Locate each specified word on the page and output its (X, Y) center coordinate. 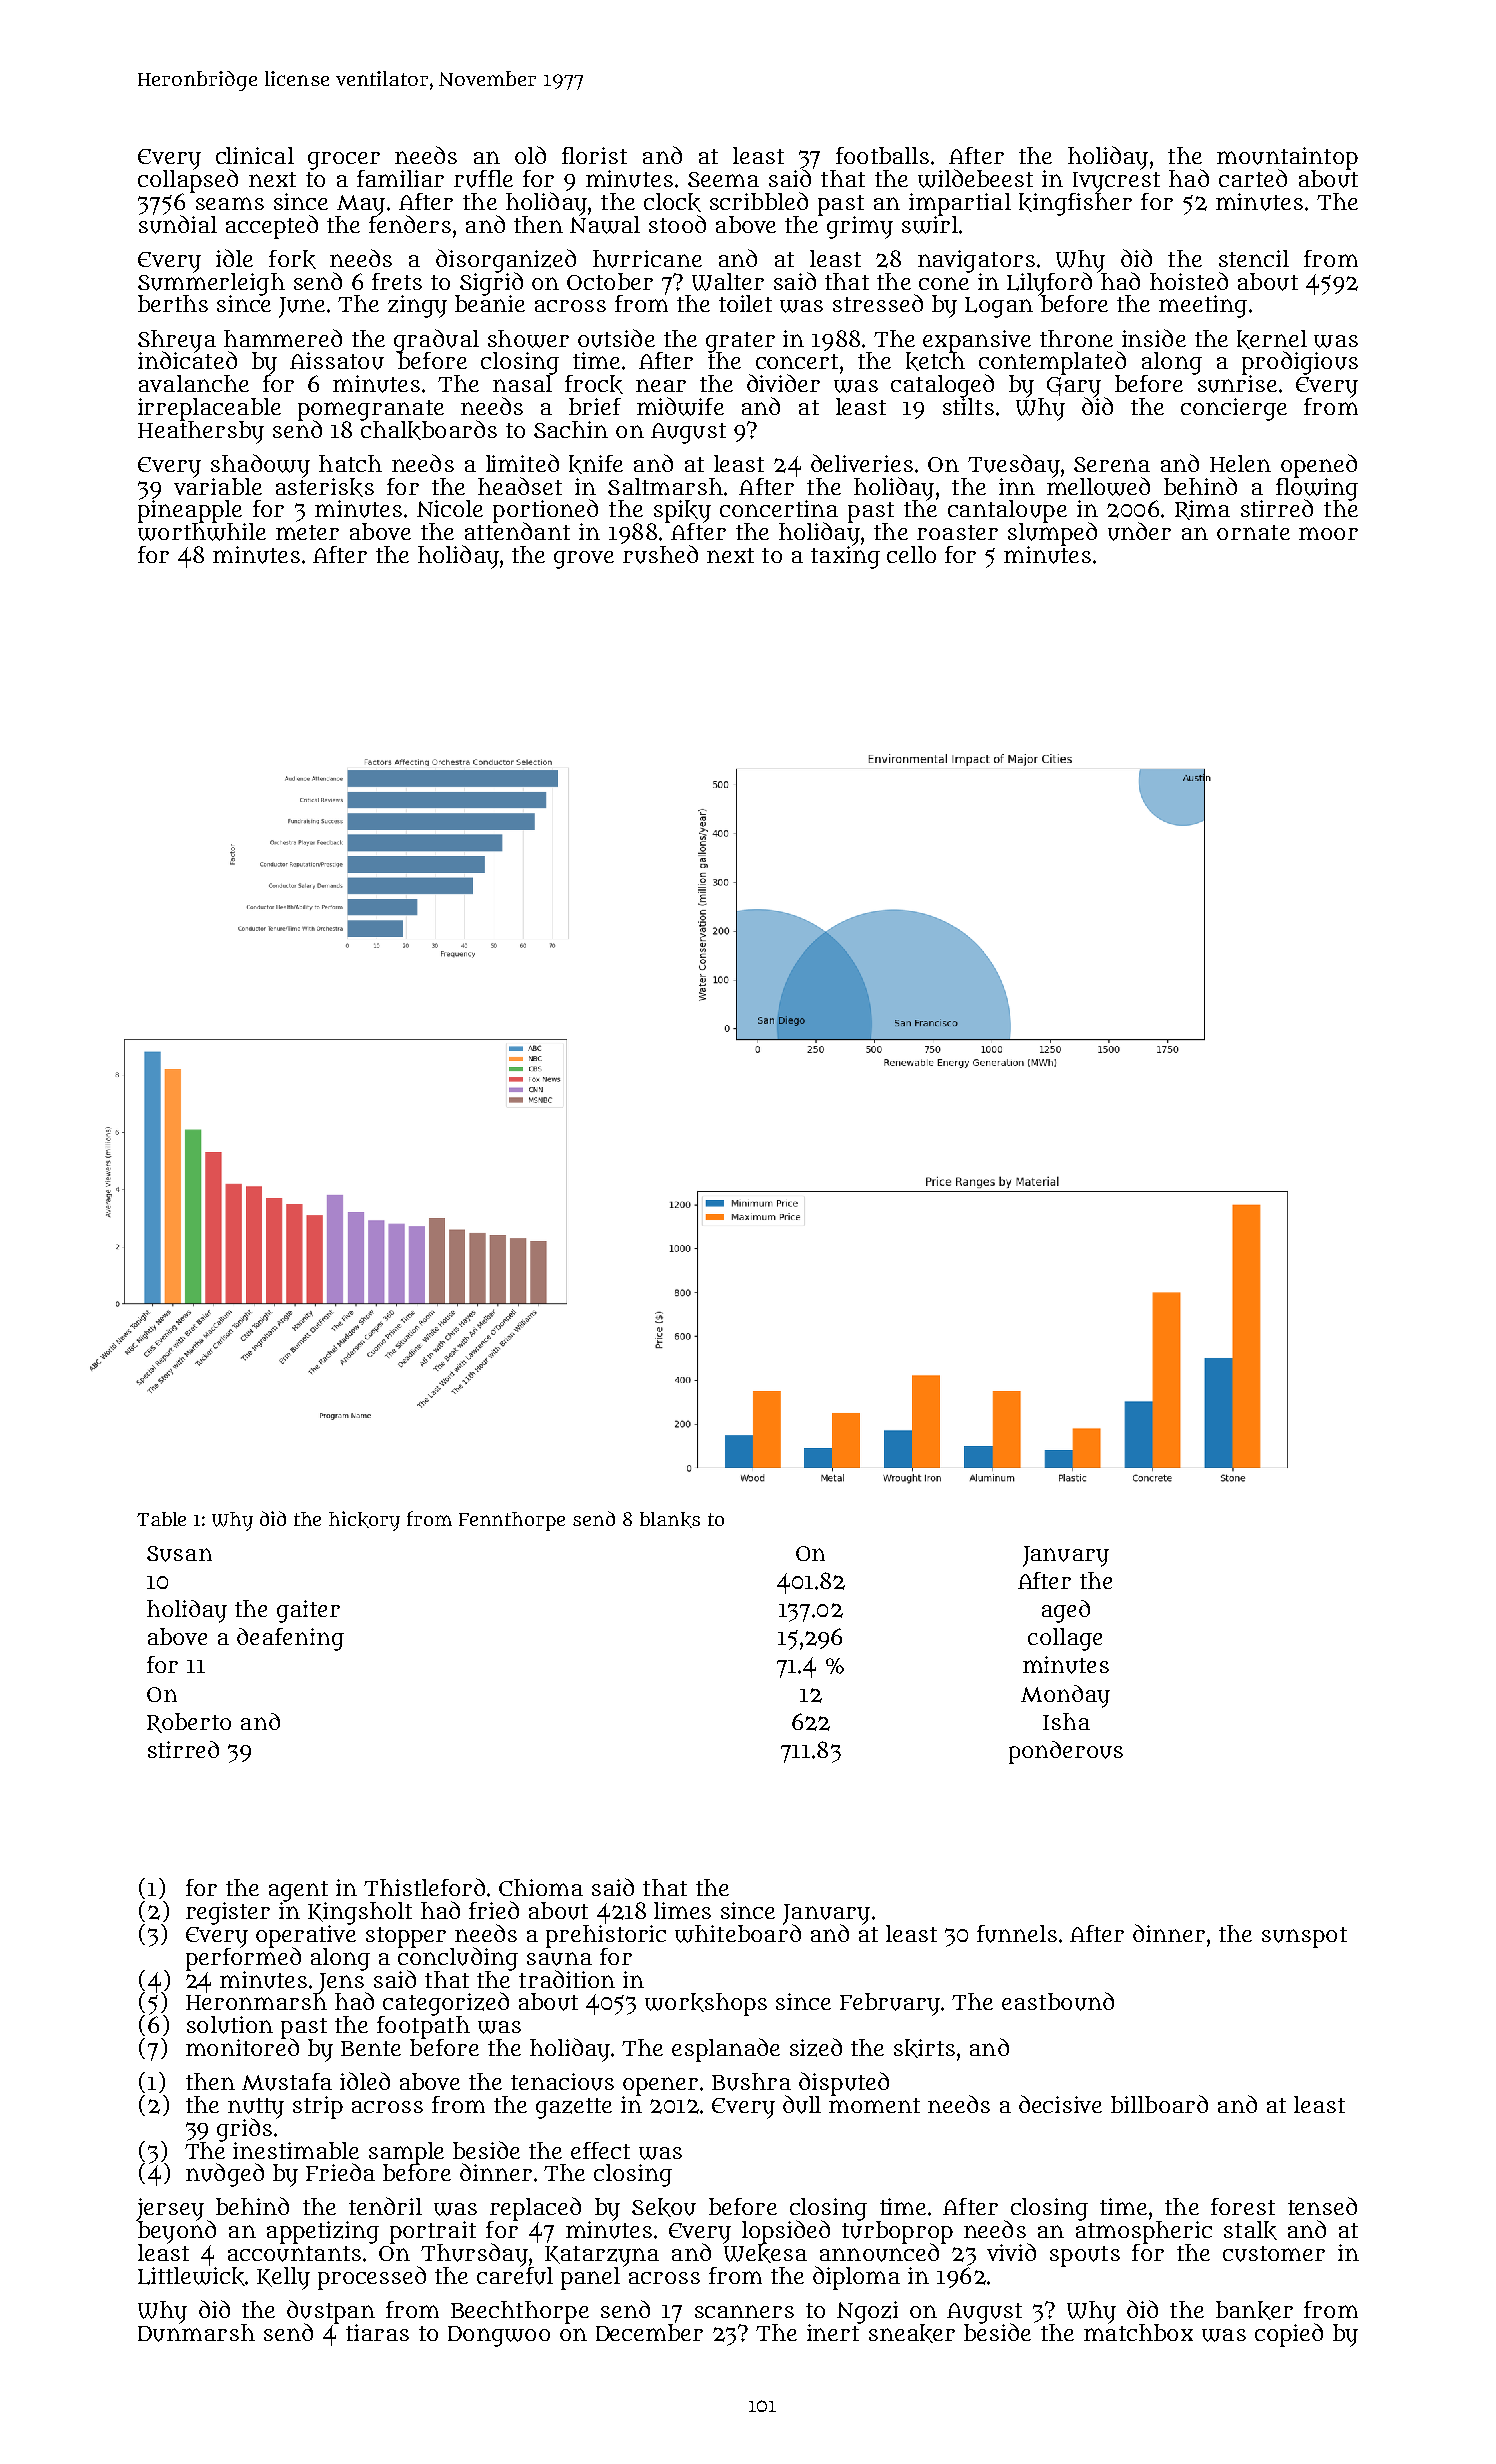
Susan (179, 1554)
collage (1065, 1639)
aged (1066, 1611)
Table (161, 1519)
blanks (670, 1520)
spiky (682, 511)
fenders (410, 224)
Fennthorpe (512, 1521)
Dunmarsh (196, 2333)
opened (1319, 465)
